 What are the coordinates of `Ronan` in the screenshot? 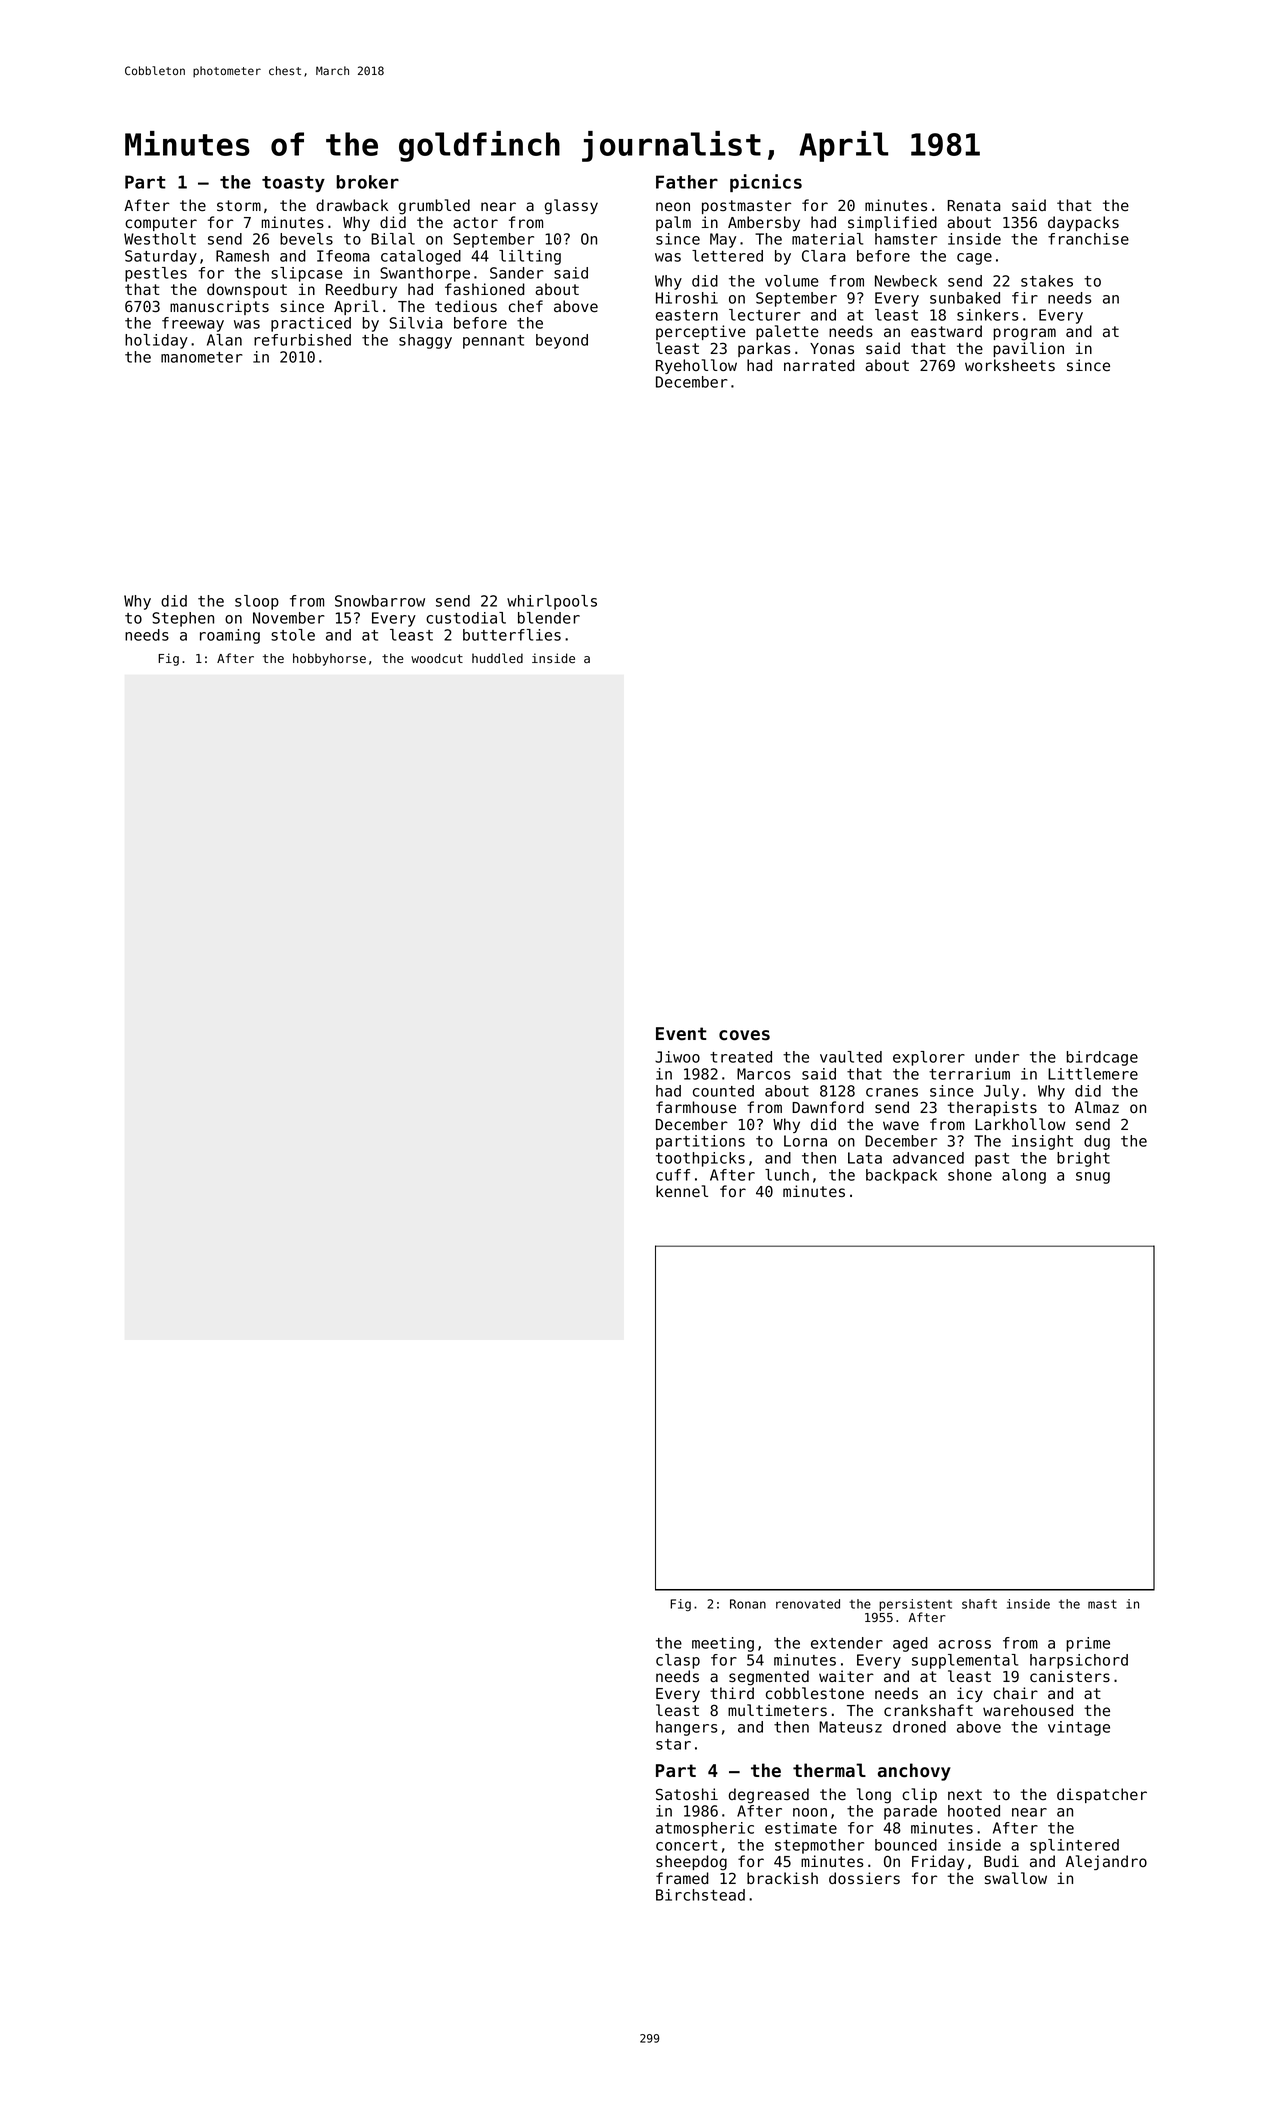 It's located at (748, 1604).
